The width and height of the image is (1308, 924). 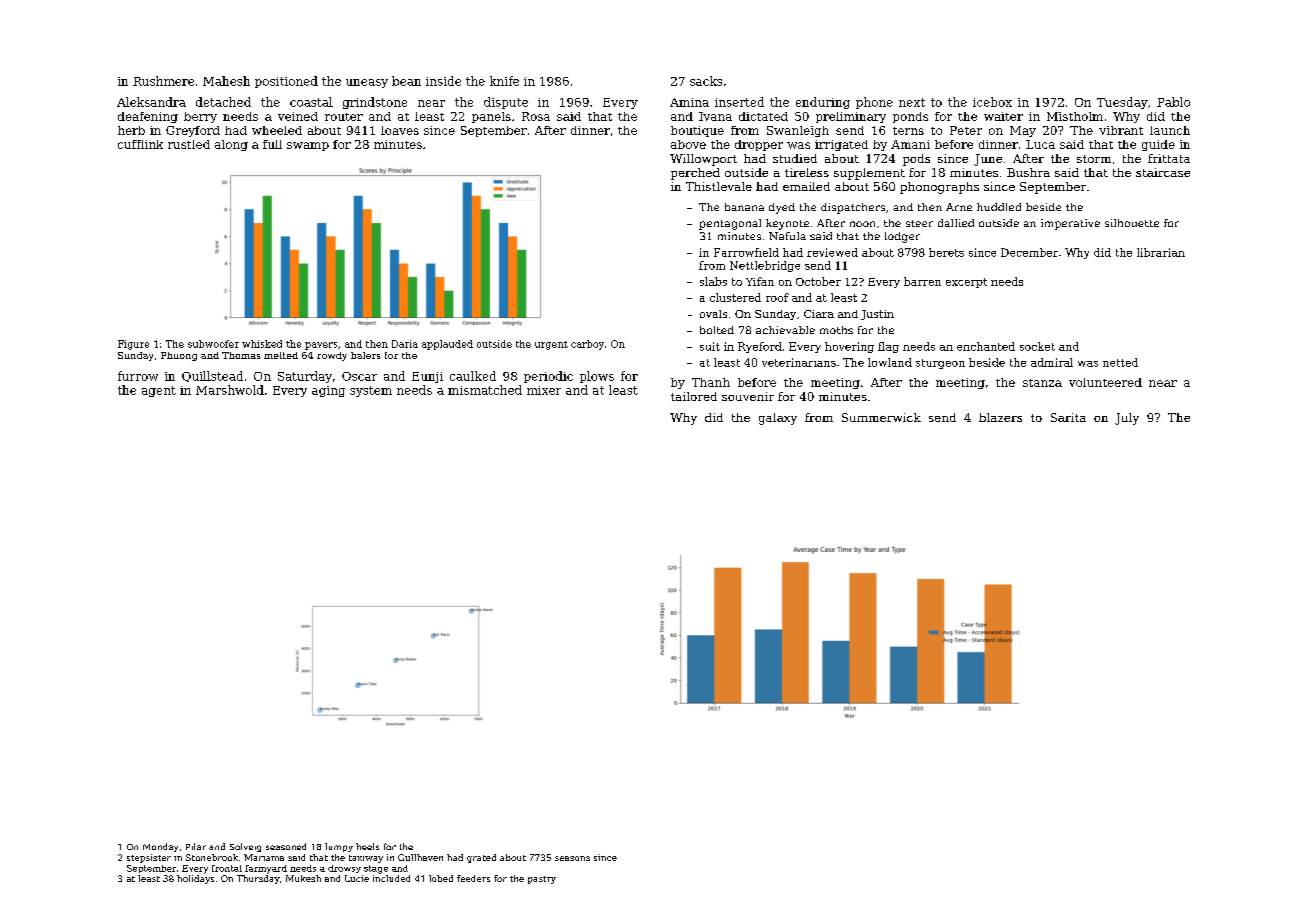 I want to click on seasoned, so click(x=286, y=846).
